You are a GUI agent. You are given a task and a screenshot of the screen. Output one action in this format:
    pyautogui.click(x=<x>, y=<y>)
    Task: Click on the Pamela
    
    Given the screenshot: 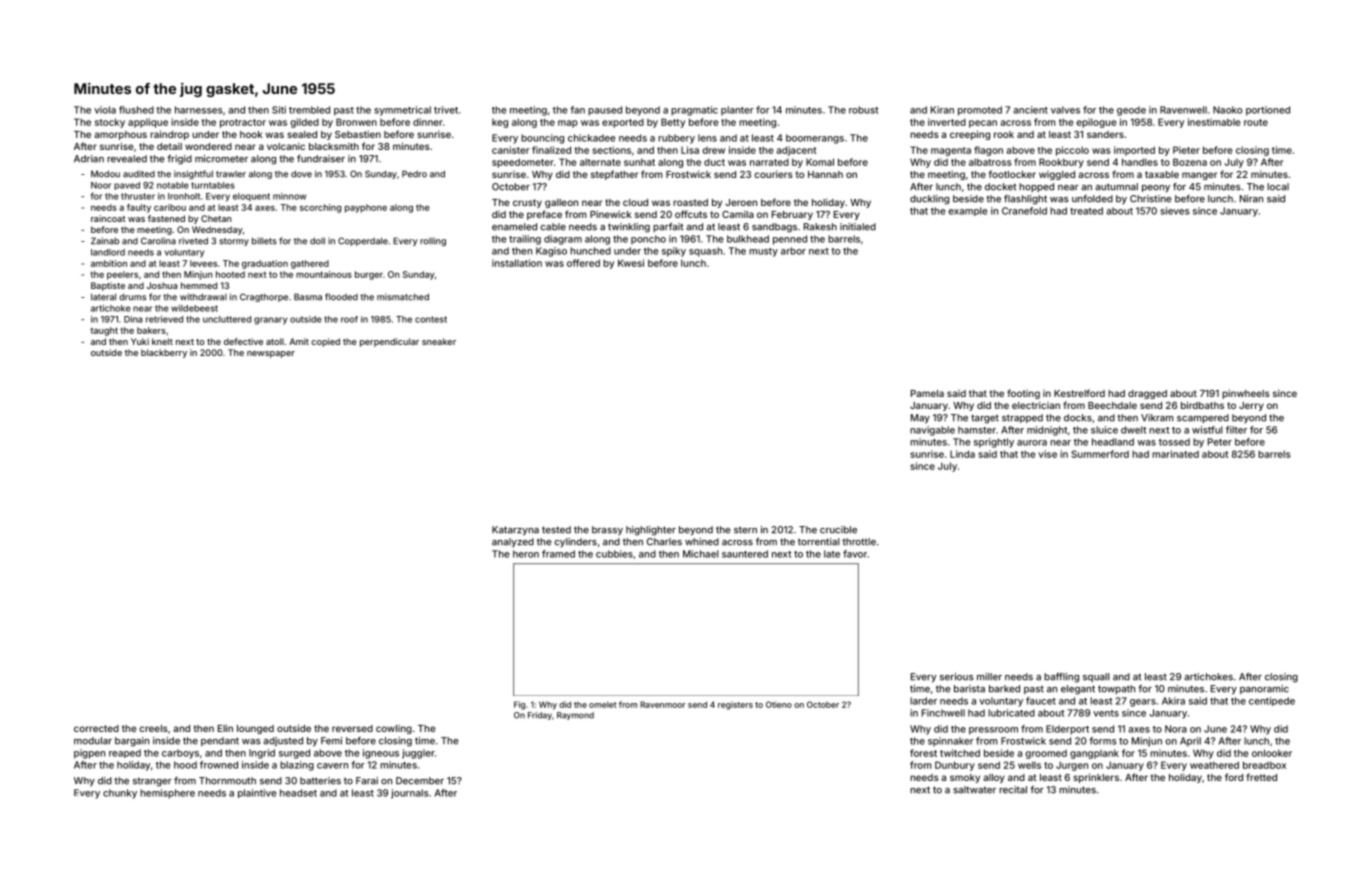 What is the action you would take?
    pyautogui.click(x=927, y=393)
